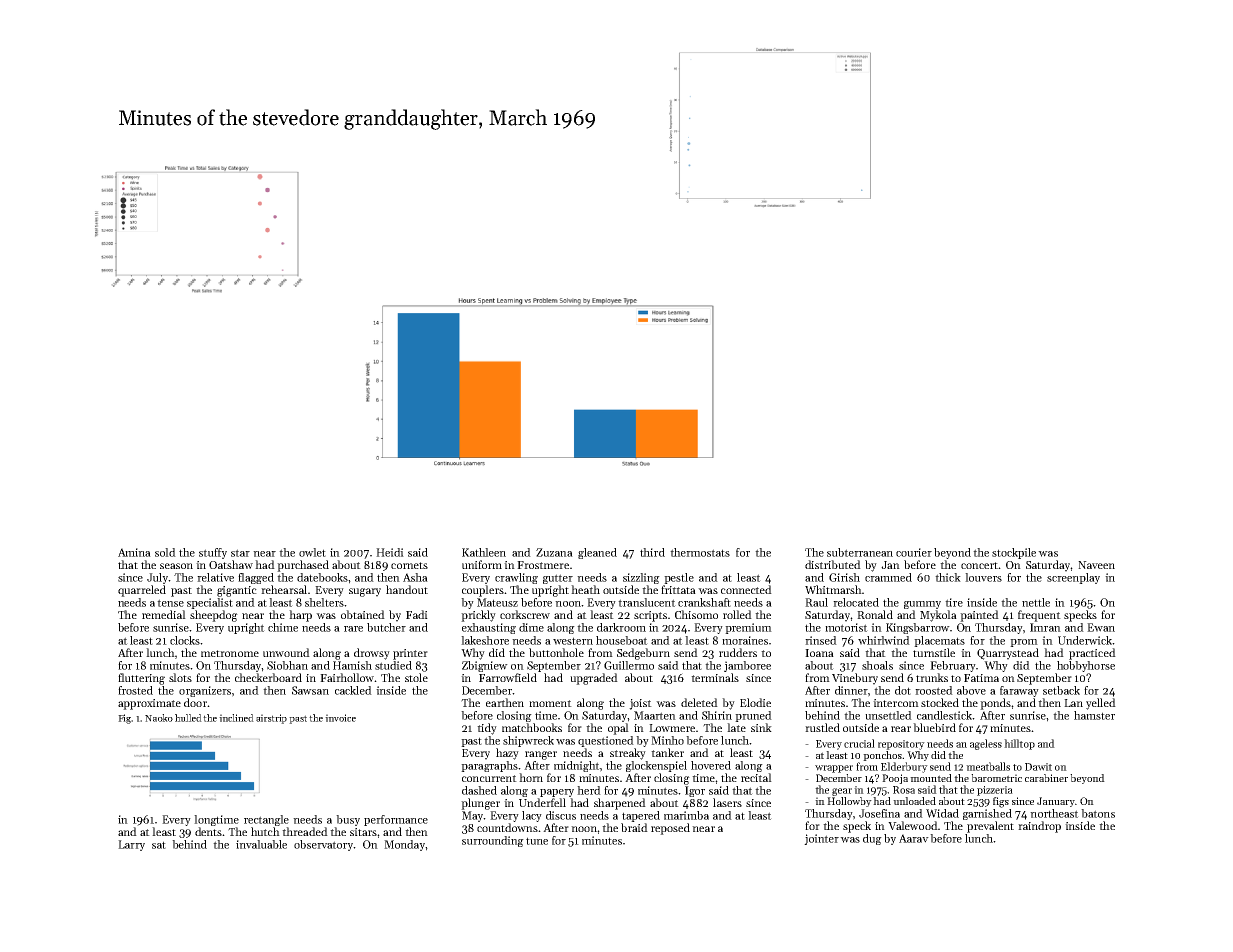  I want to click on dents, so click(208, 831).
